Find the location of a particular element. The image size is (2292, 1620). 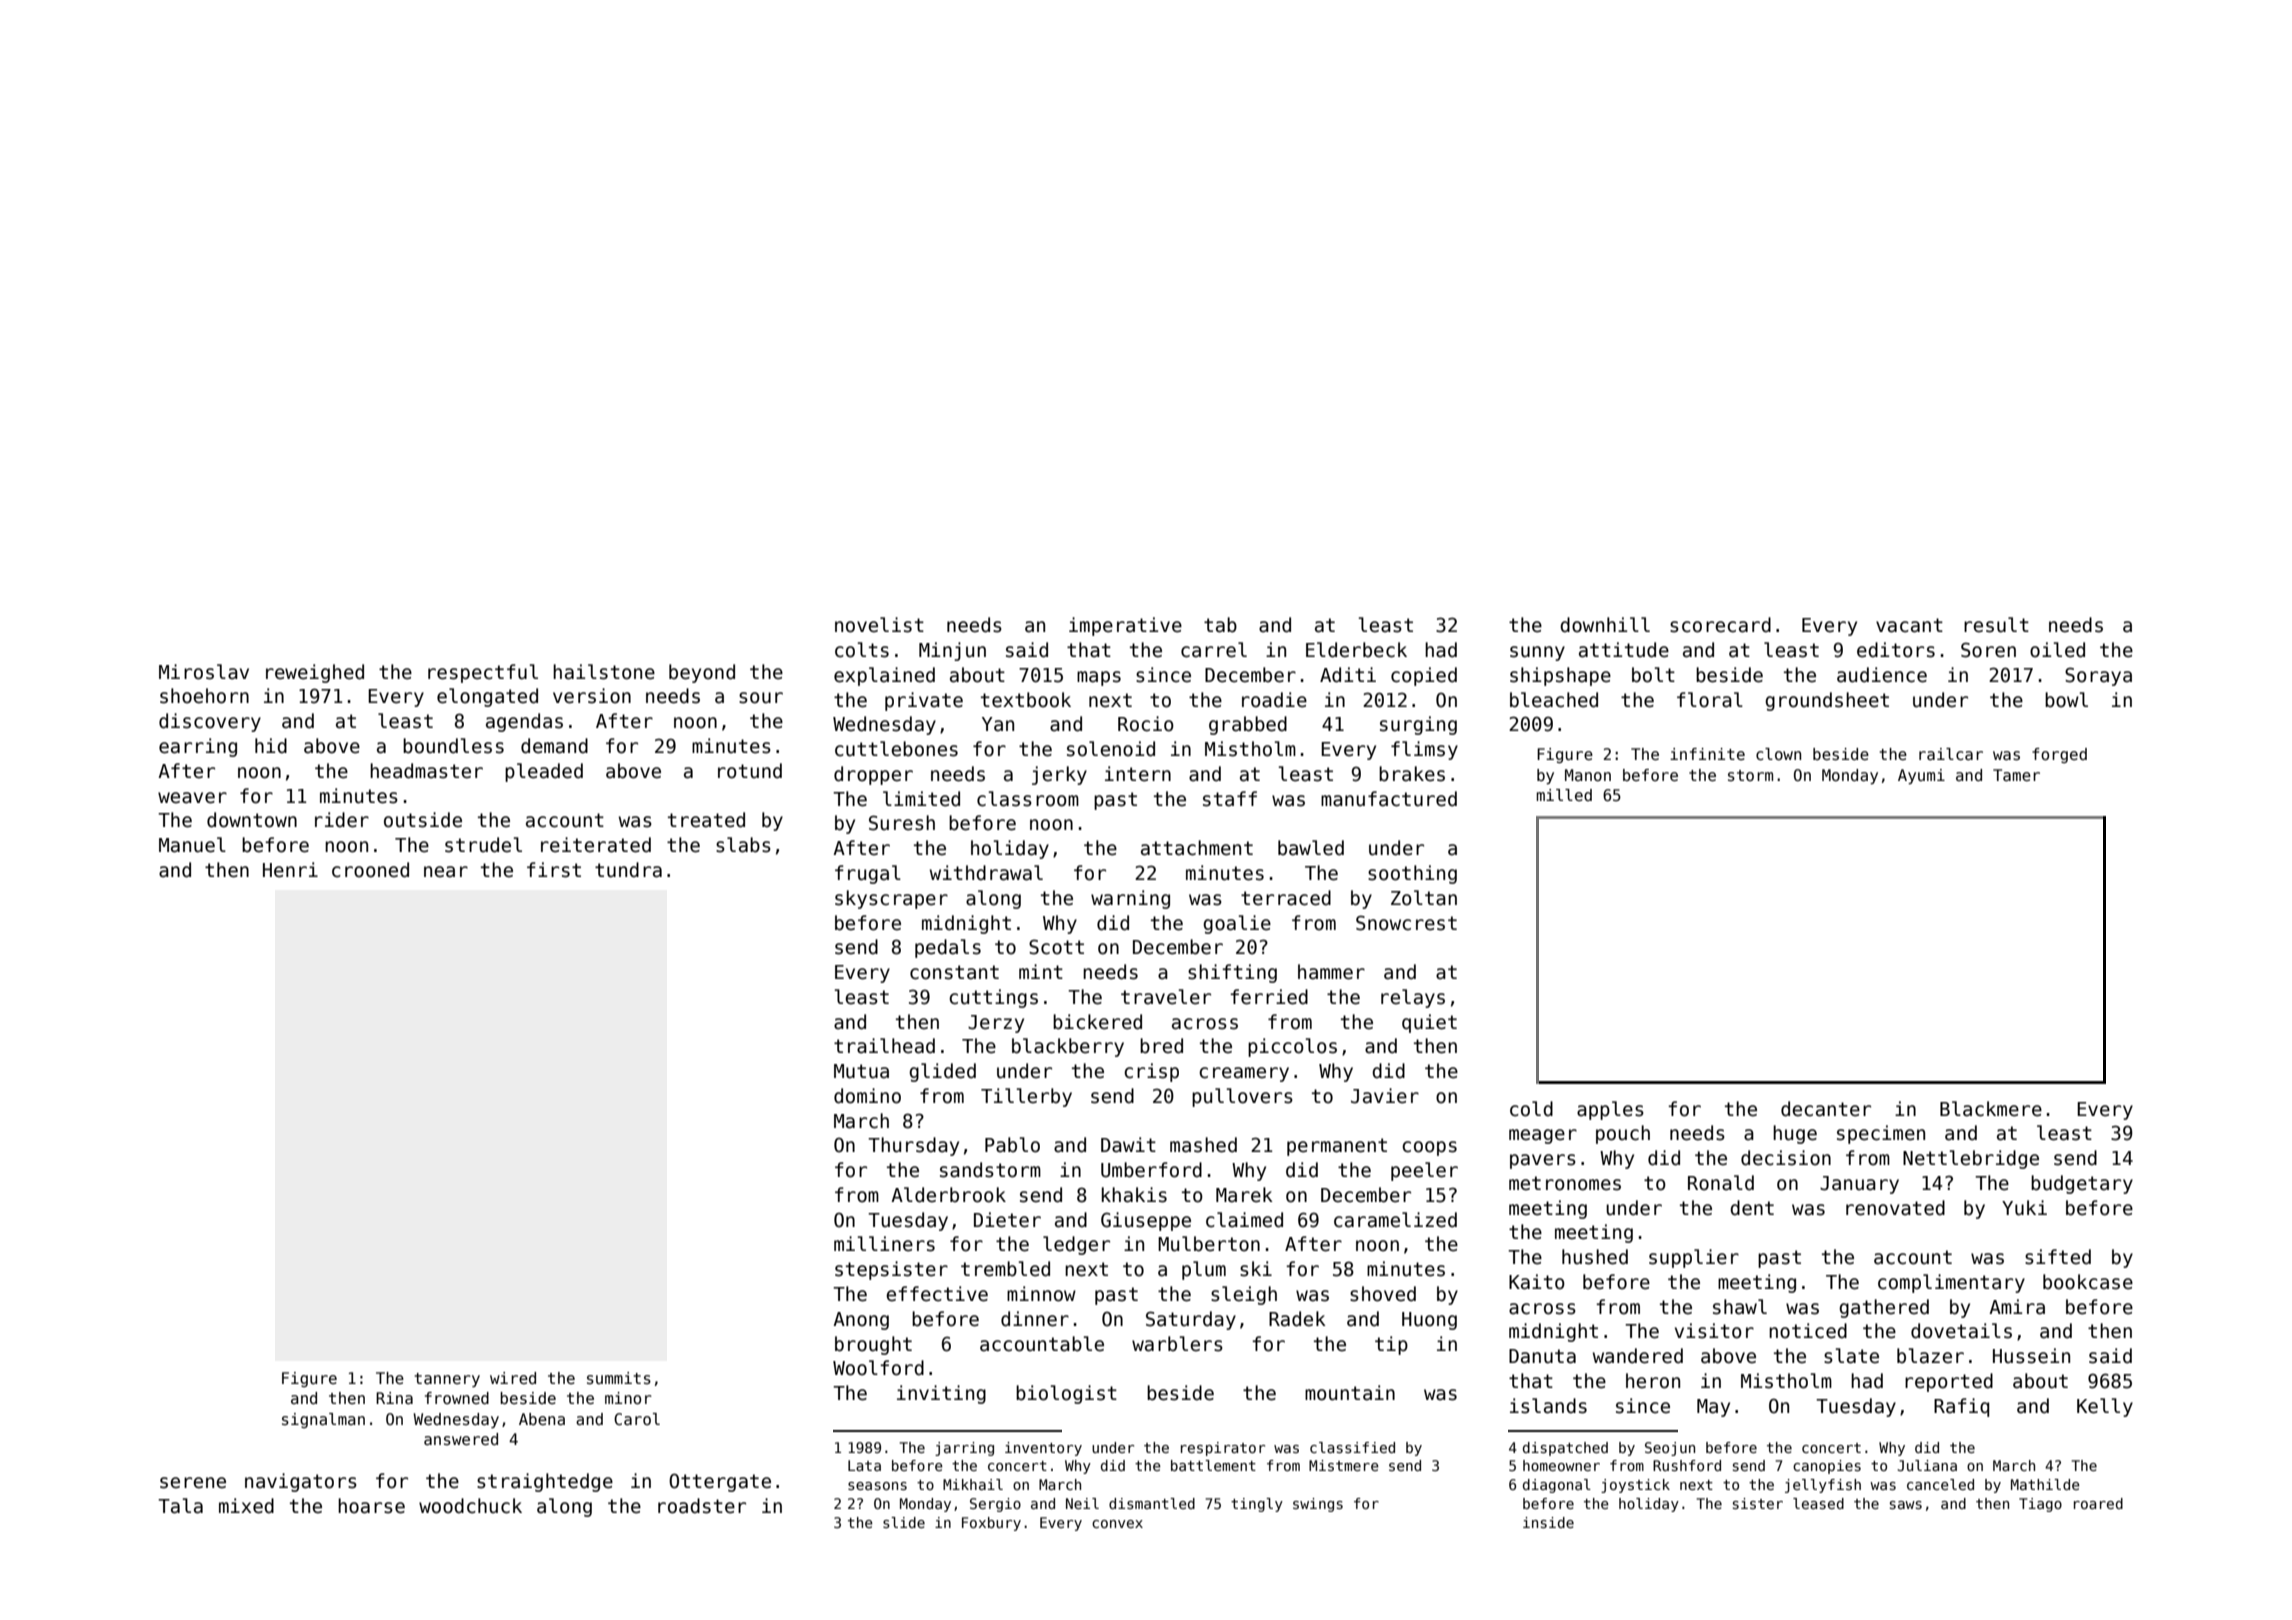

Pablo is located at coordinates (1012, 1145).
